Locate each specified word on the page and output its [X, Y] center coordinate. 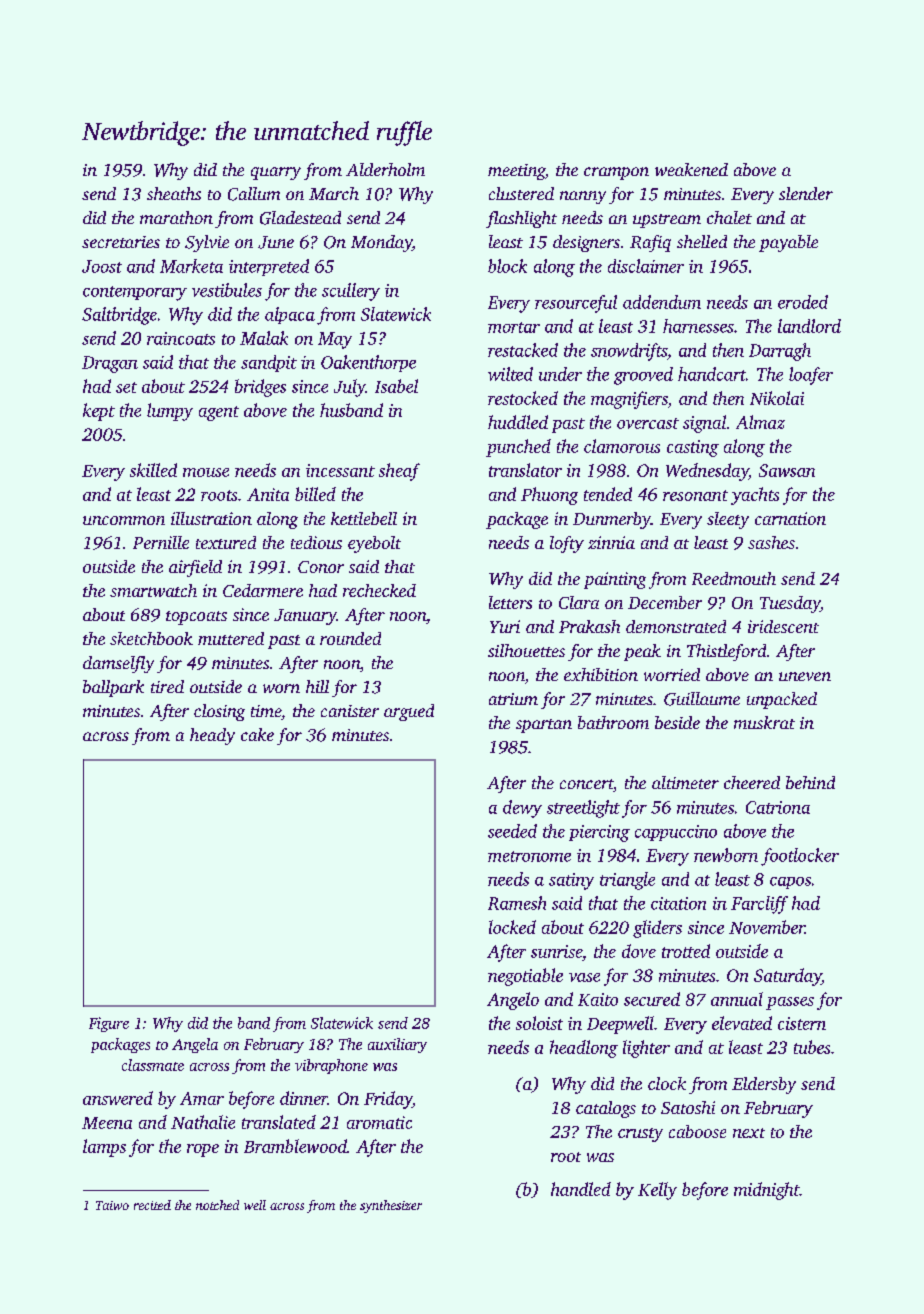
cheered [752, 782]
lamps [104, 1148]
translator [525, 470]
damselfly [118, 664]
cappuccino [676, 833]
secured [652, 999]
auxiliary [397, 1045]
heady [212, 736]
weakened [691, 169]
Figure [109, 1024]
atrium [513, 699]
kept [99, 412]
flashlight [521, 219]
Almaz [760, 422]
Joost [102, 266]
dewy [522, 809]
